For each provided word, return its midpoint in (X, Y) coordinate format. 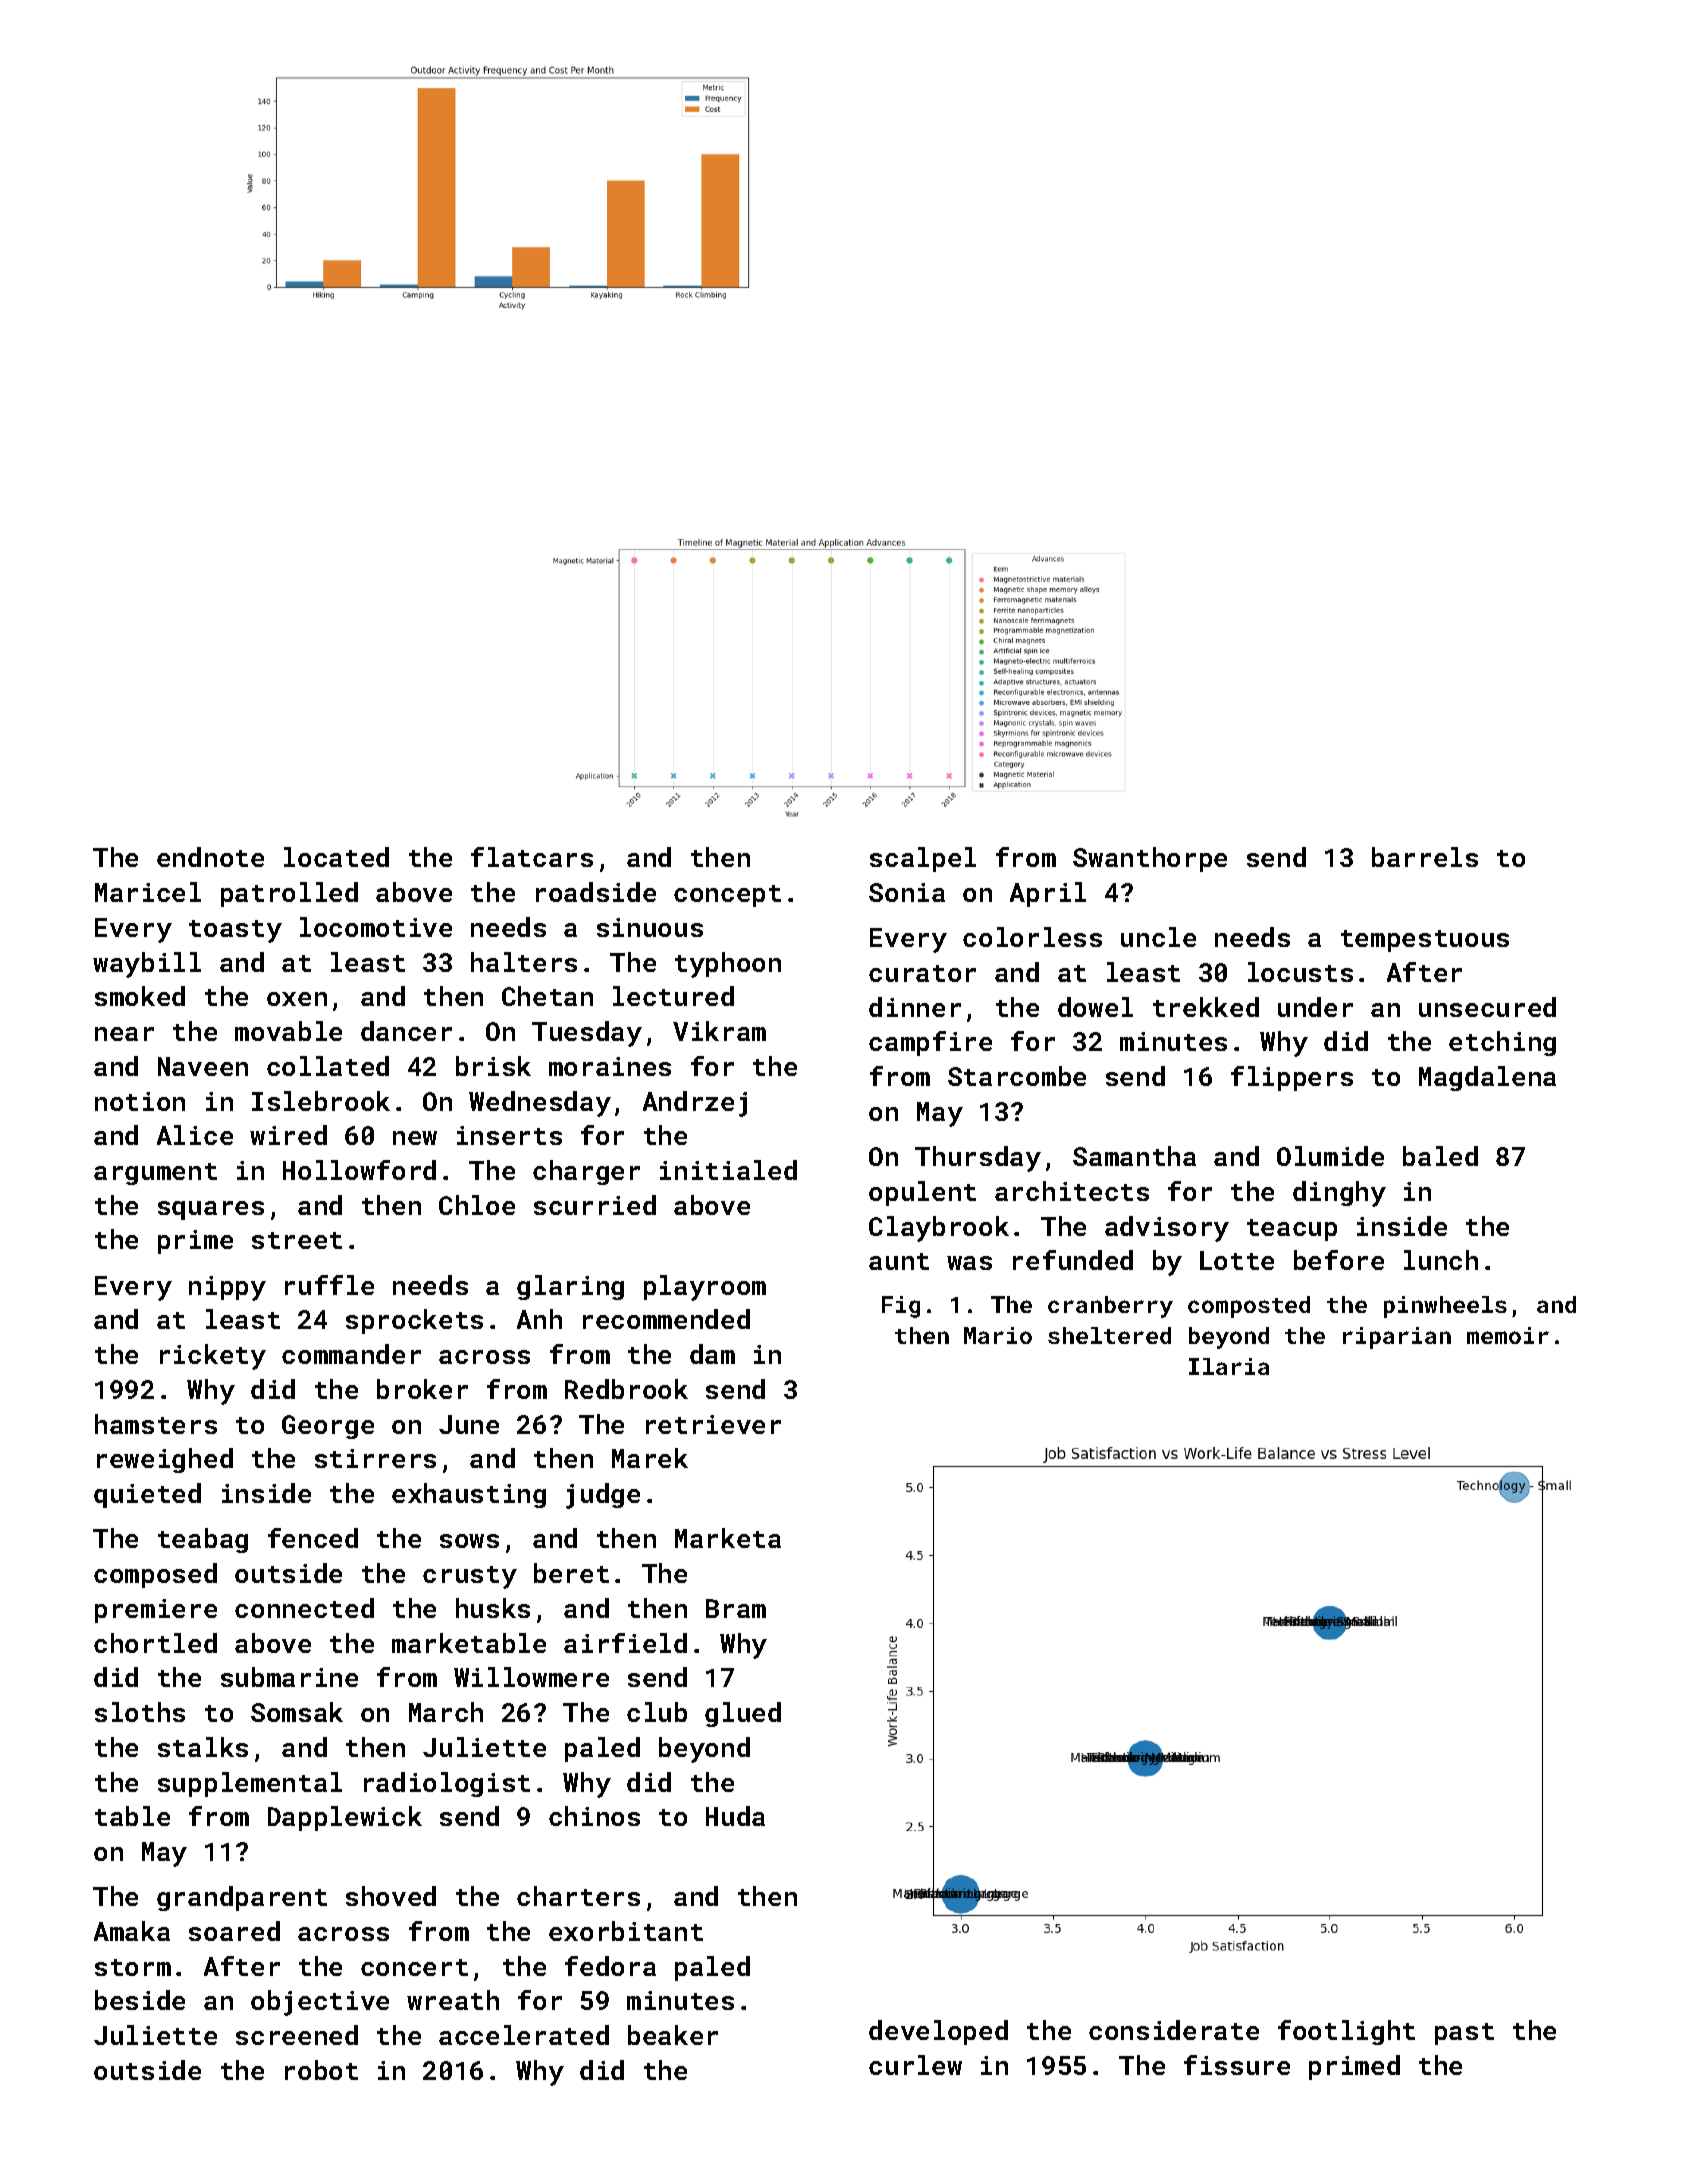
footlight (1346, 2032)
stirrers (375, 1458)
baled (1440, 1156)
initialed (728, 1170)
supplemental (250, 1784)
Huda (735, 1816)
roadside (596, 892)
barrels (1425, 857)
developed (938, 2032)
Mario (998, 1335)
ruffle (329, 1285)
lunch (1441, 1260)
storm (133, 1967)
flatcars (532, 857)
